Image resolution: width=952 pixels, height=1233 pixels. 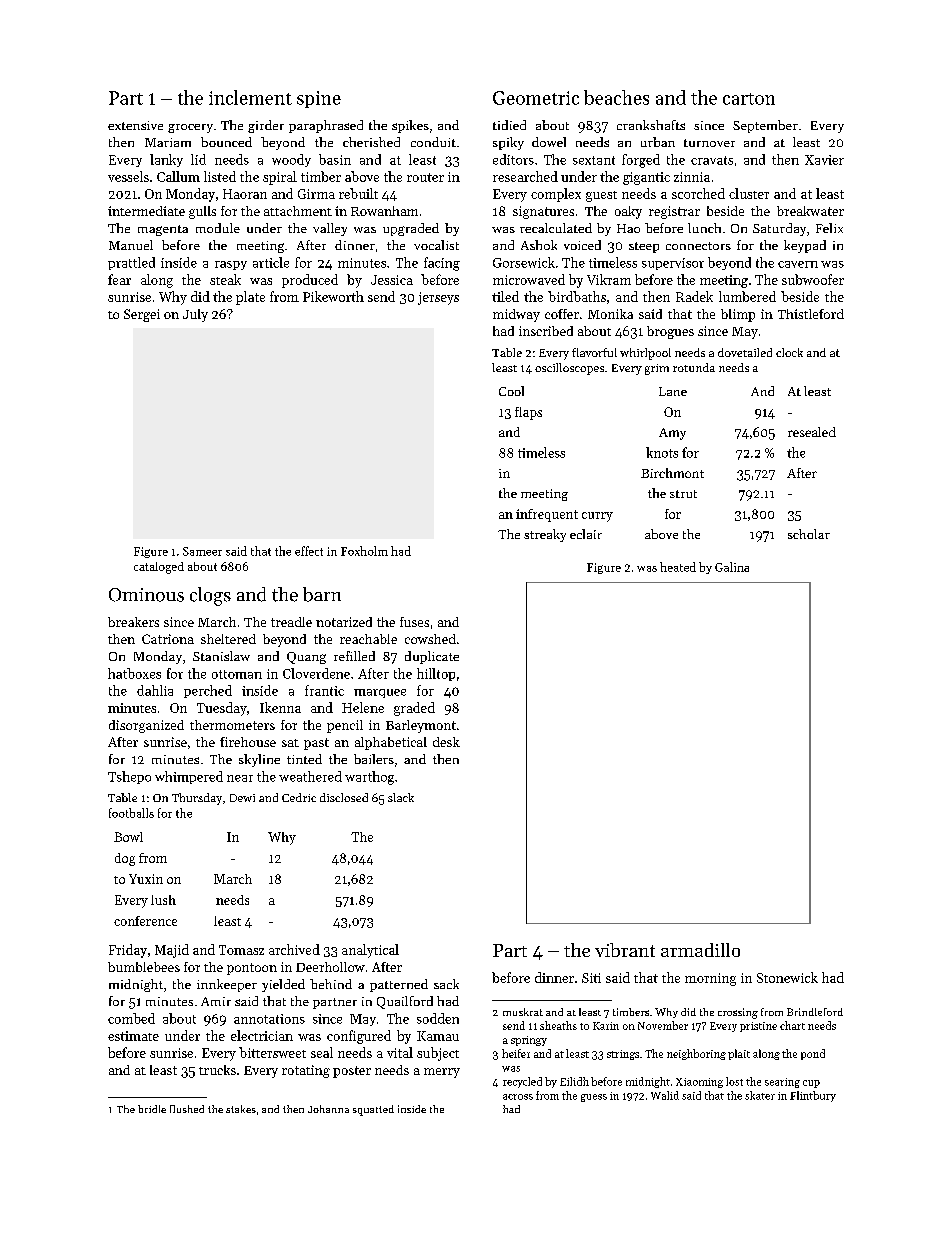 I want to click on eclair, so click(x=586, y=534).
